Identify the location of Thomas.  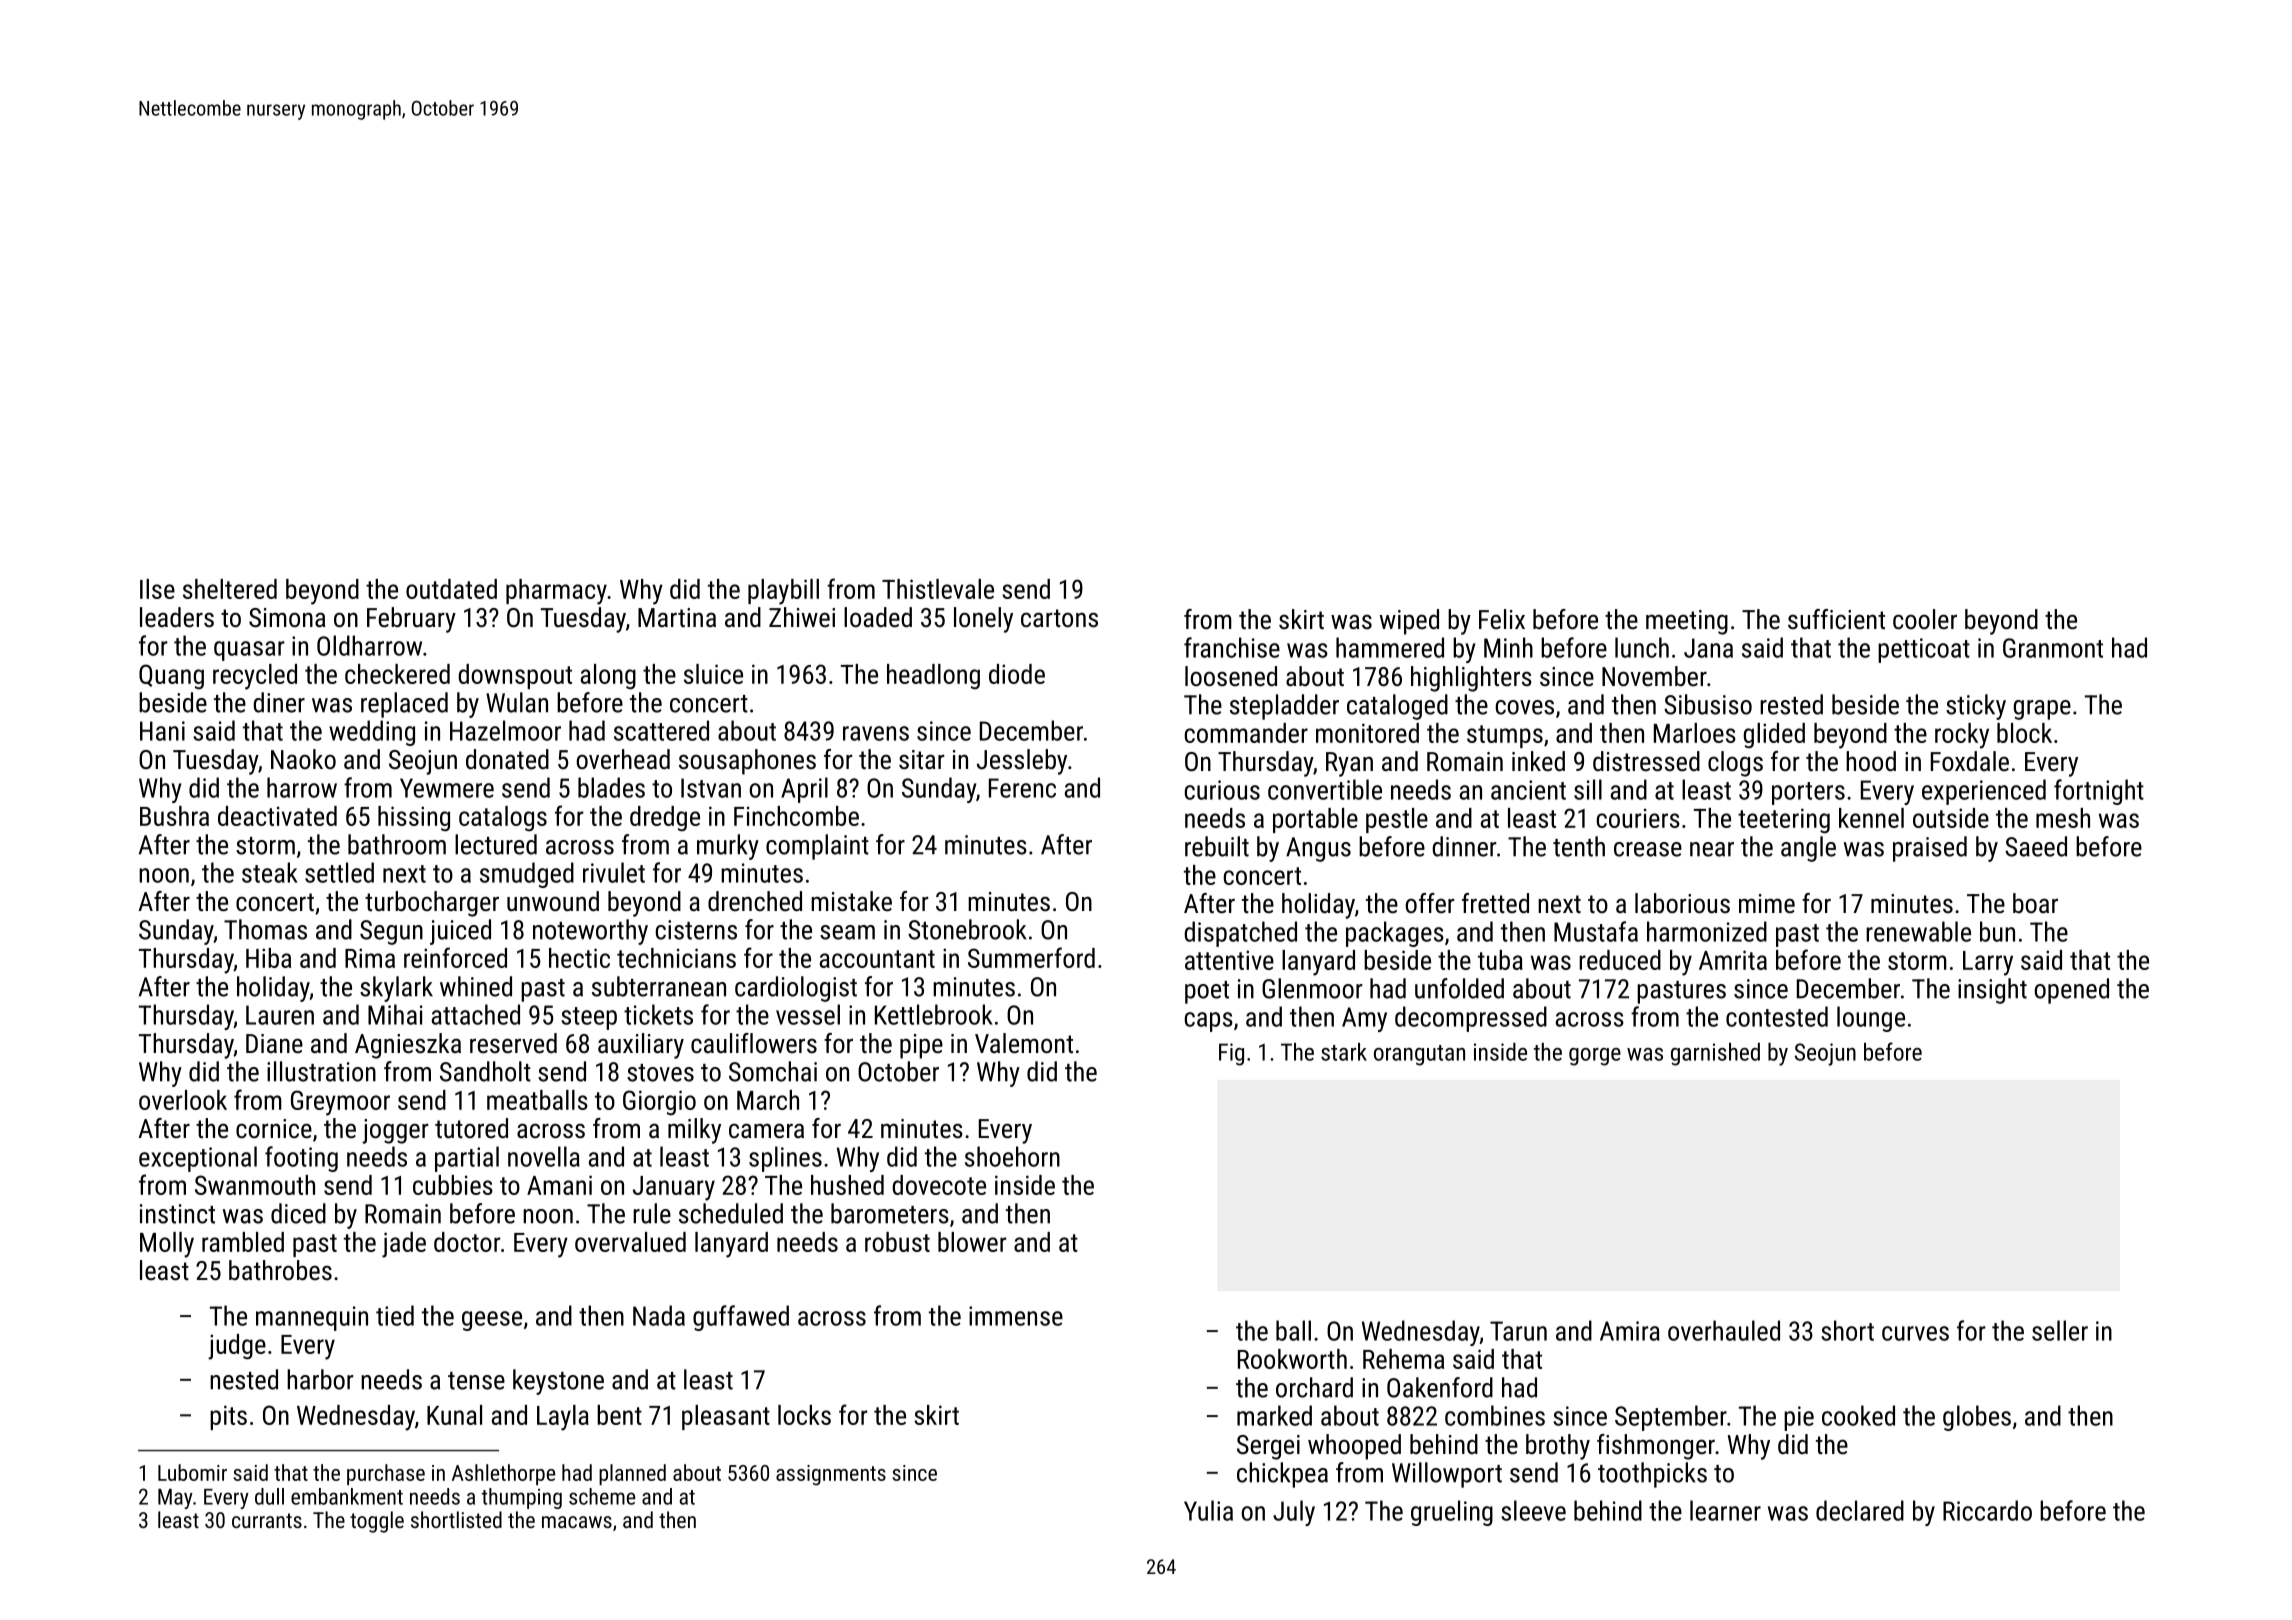
(265, 929).
